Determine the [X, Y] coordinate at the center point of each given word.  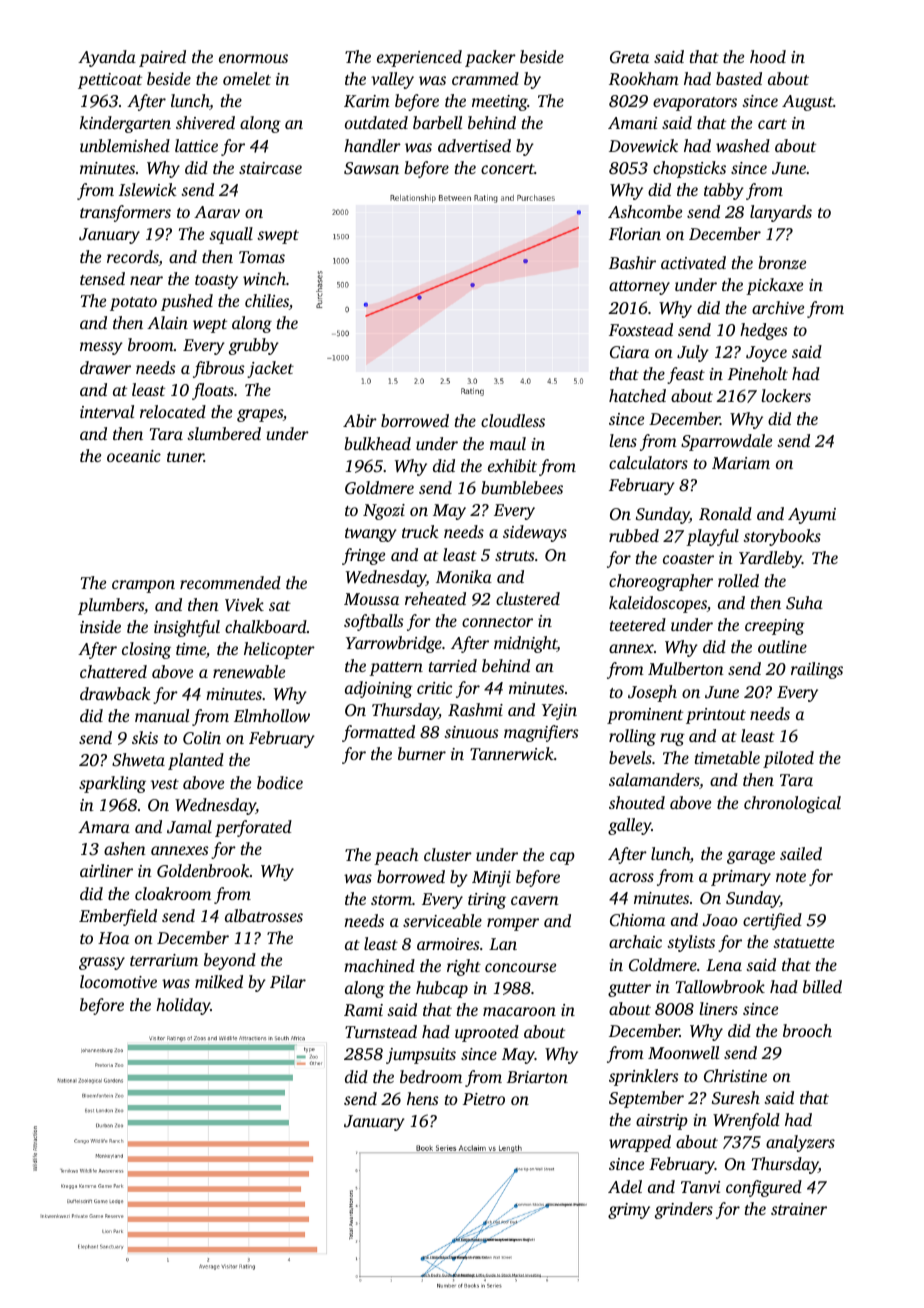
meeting [500, 103]
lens [623, 440]
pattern [396, 669]
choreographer [661, 582]
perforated [253, 828]
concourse [520, 967]
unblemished [125, 145]
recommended [230, 582]
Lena [724, 965]
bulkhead [377, 443]
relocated [173, 411]
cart [772, 124]
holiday [183, 1006]
